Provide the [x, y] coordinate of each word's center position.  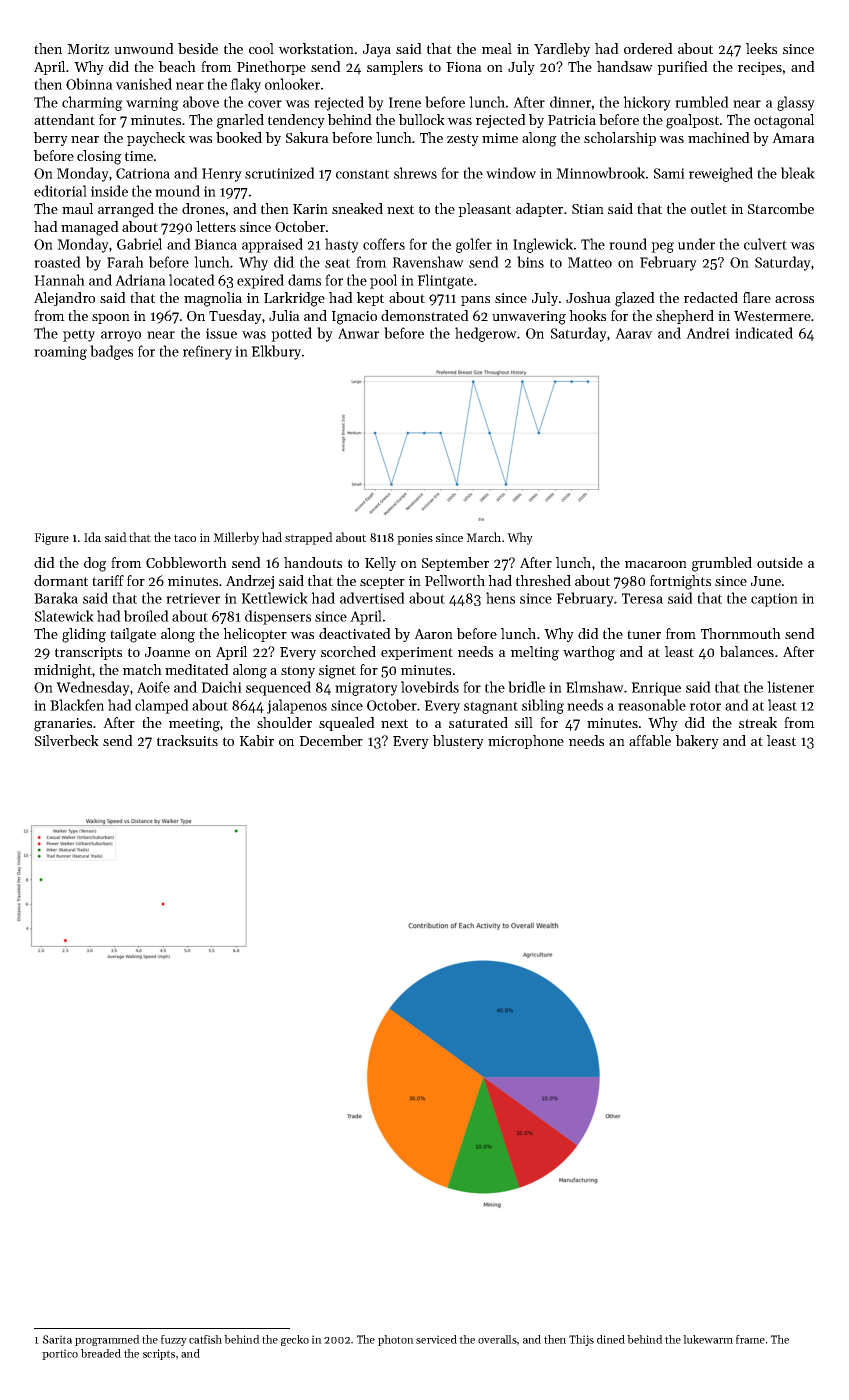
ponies [415, 539]
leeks [761, 48]
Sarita [57, 1339]
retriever [193, 598]
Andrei [708, 333]
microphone [526, 742]
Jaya [377, 50]
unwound [144, 48]
